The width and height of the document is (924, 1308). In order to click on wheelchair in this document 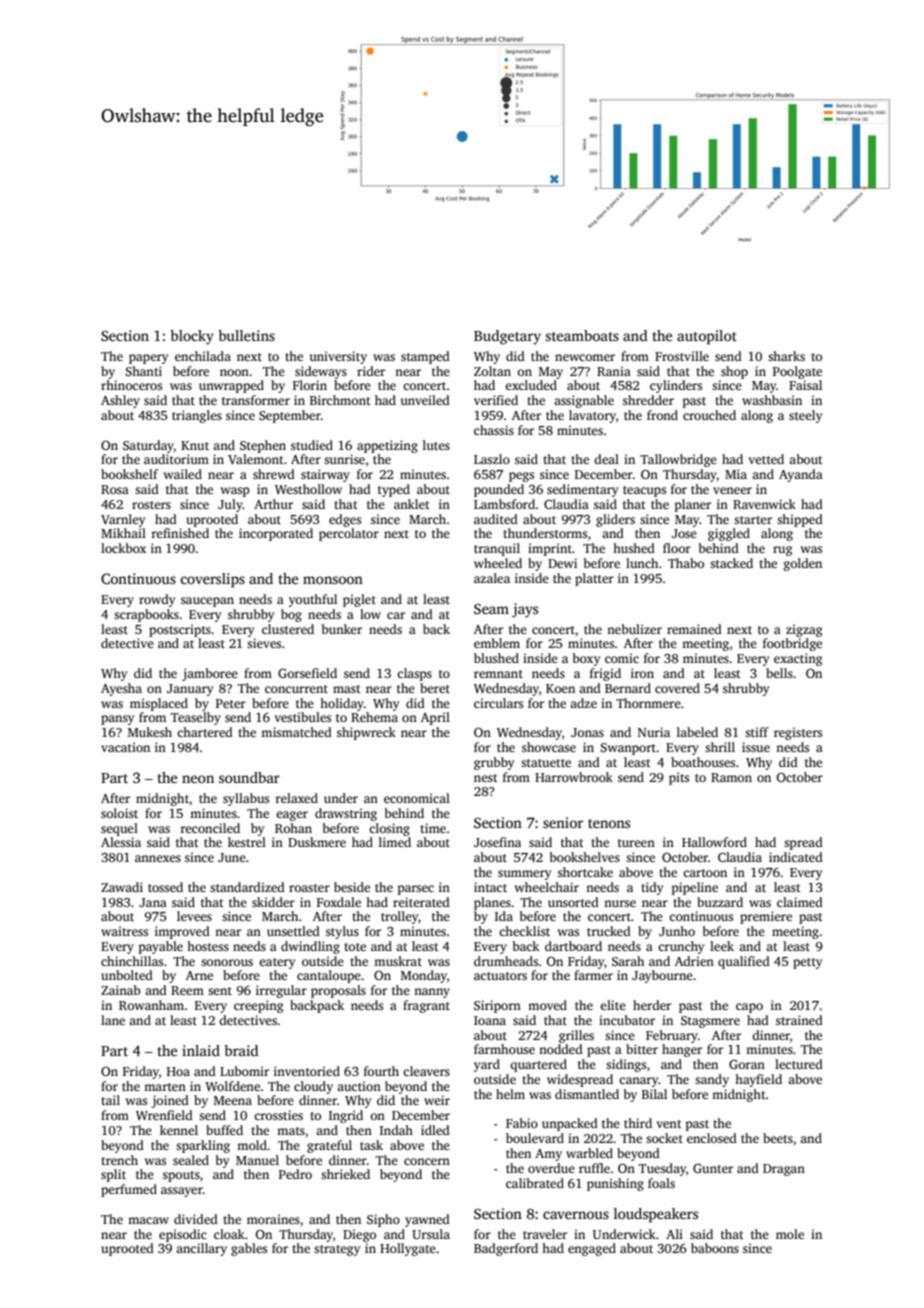, I will do `click(547, 887)`.
